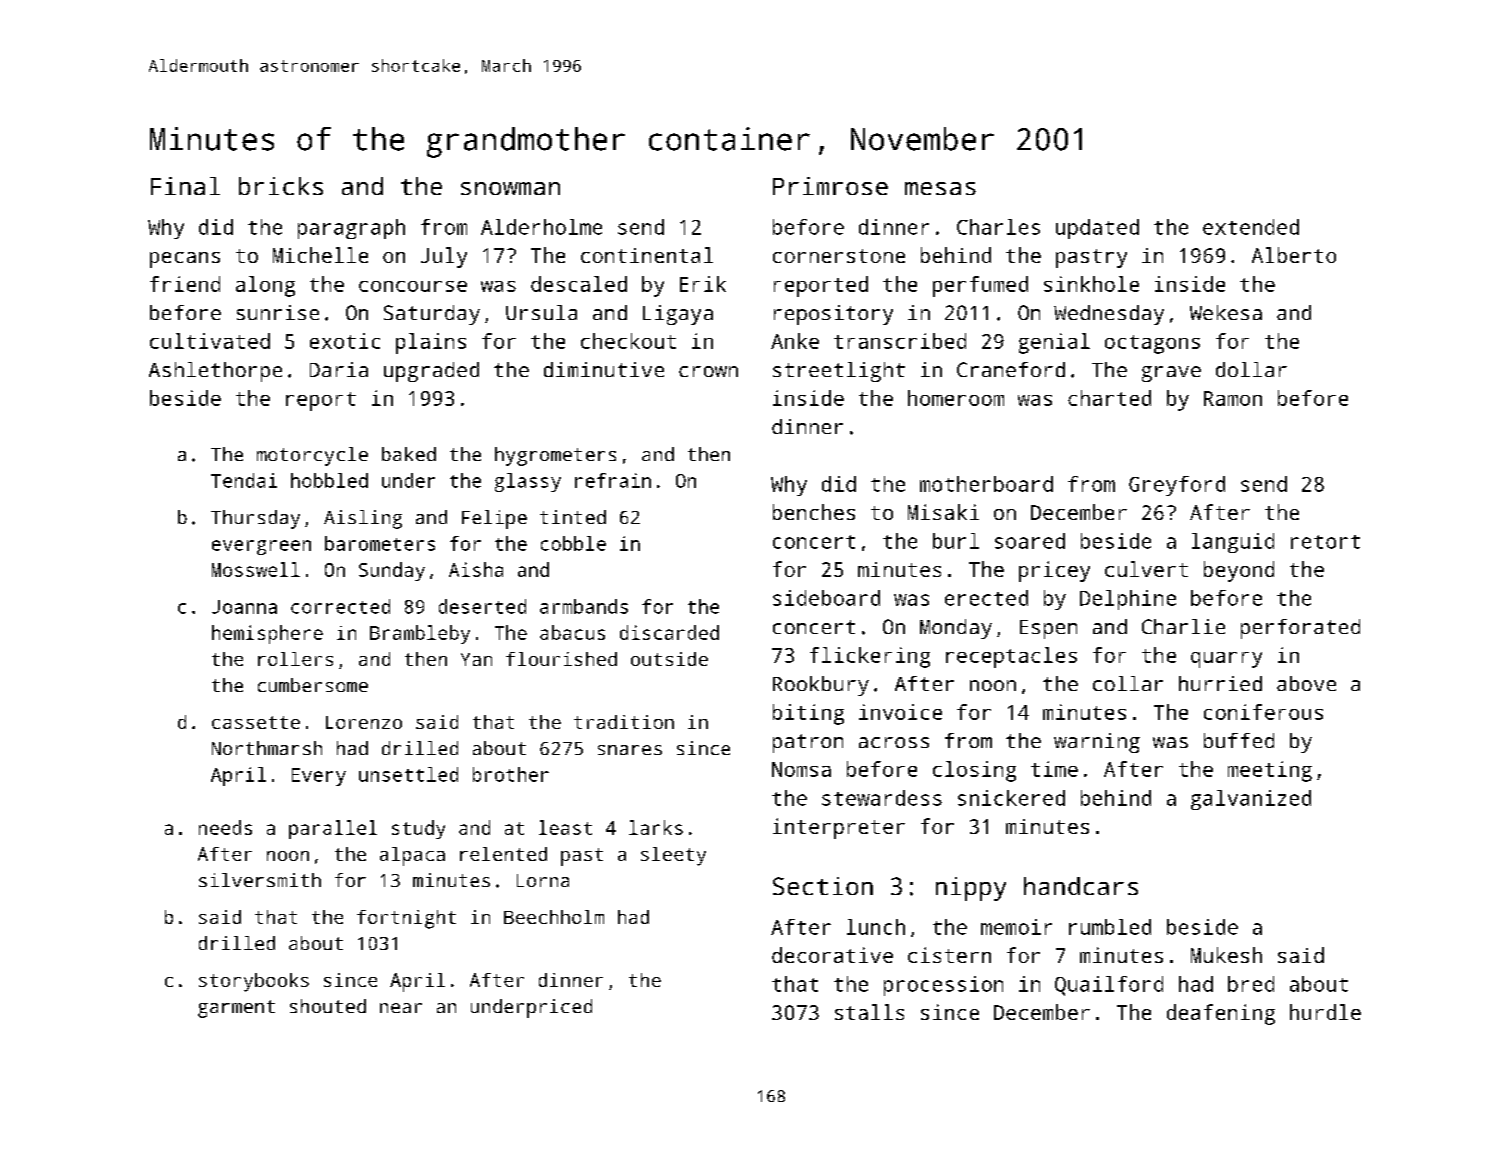  I want to click on cobble, so click(573, 543).
